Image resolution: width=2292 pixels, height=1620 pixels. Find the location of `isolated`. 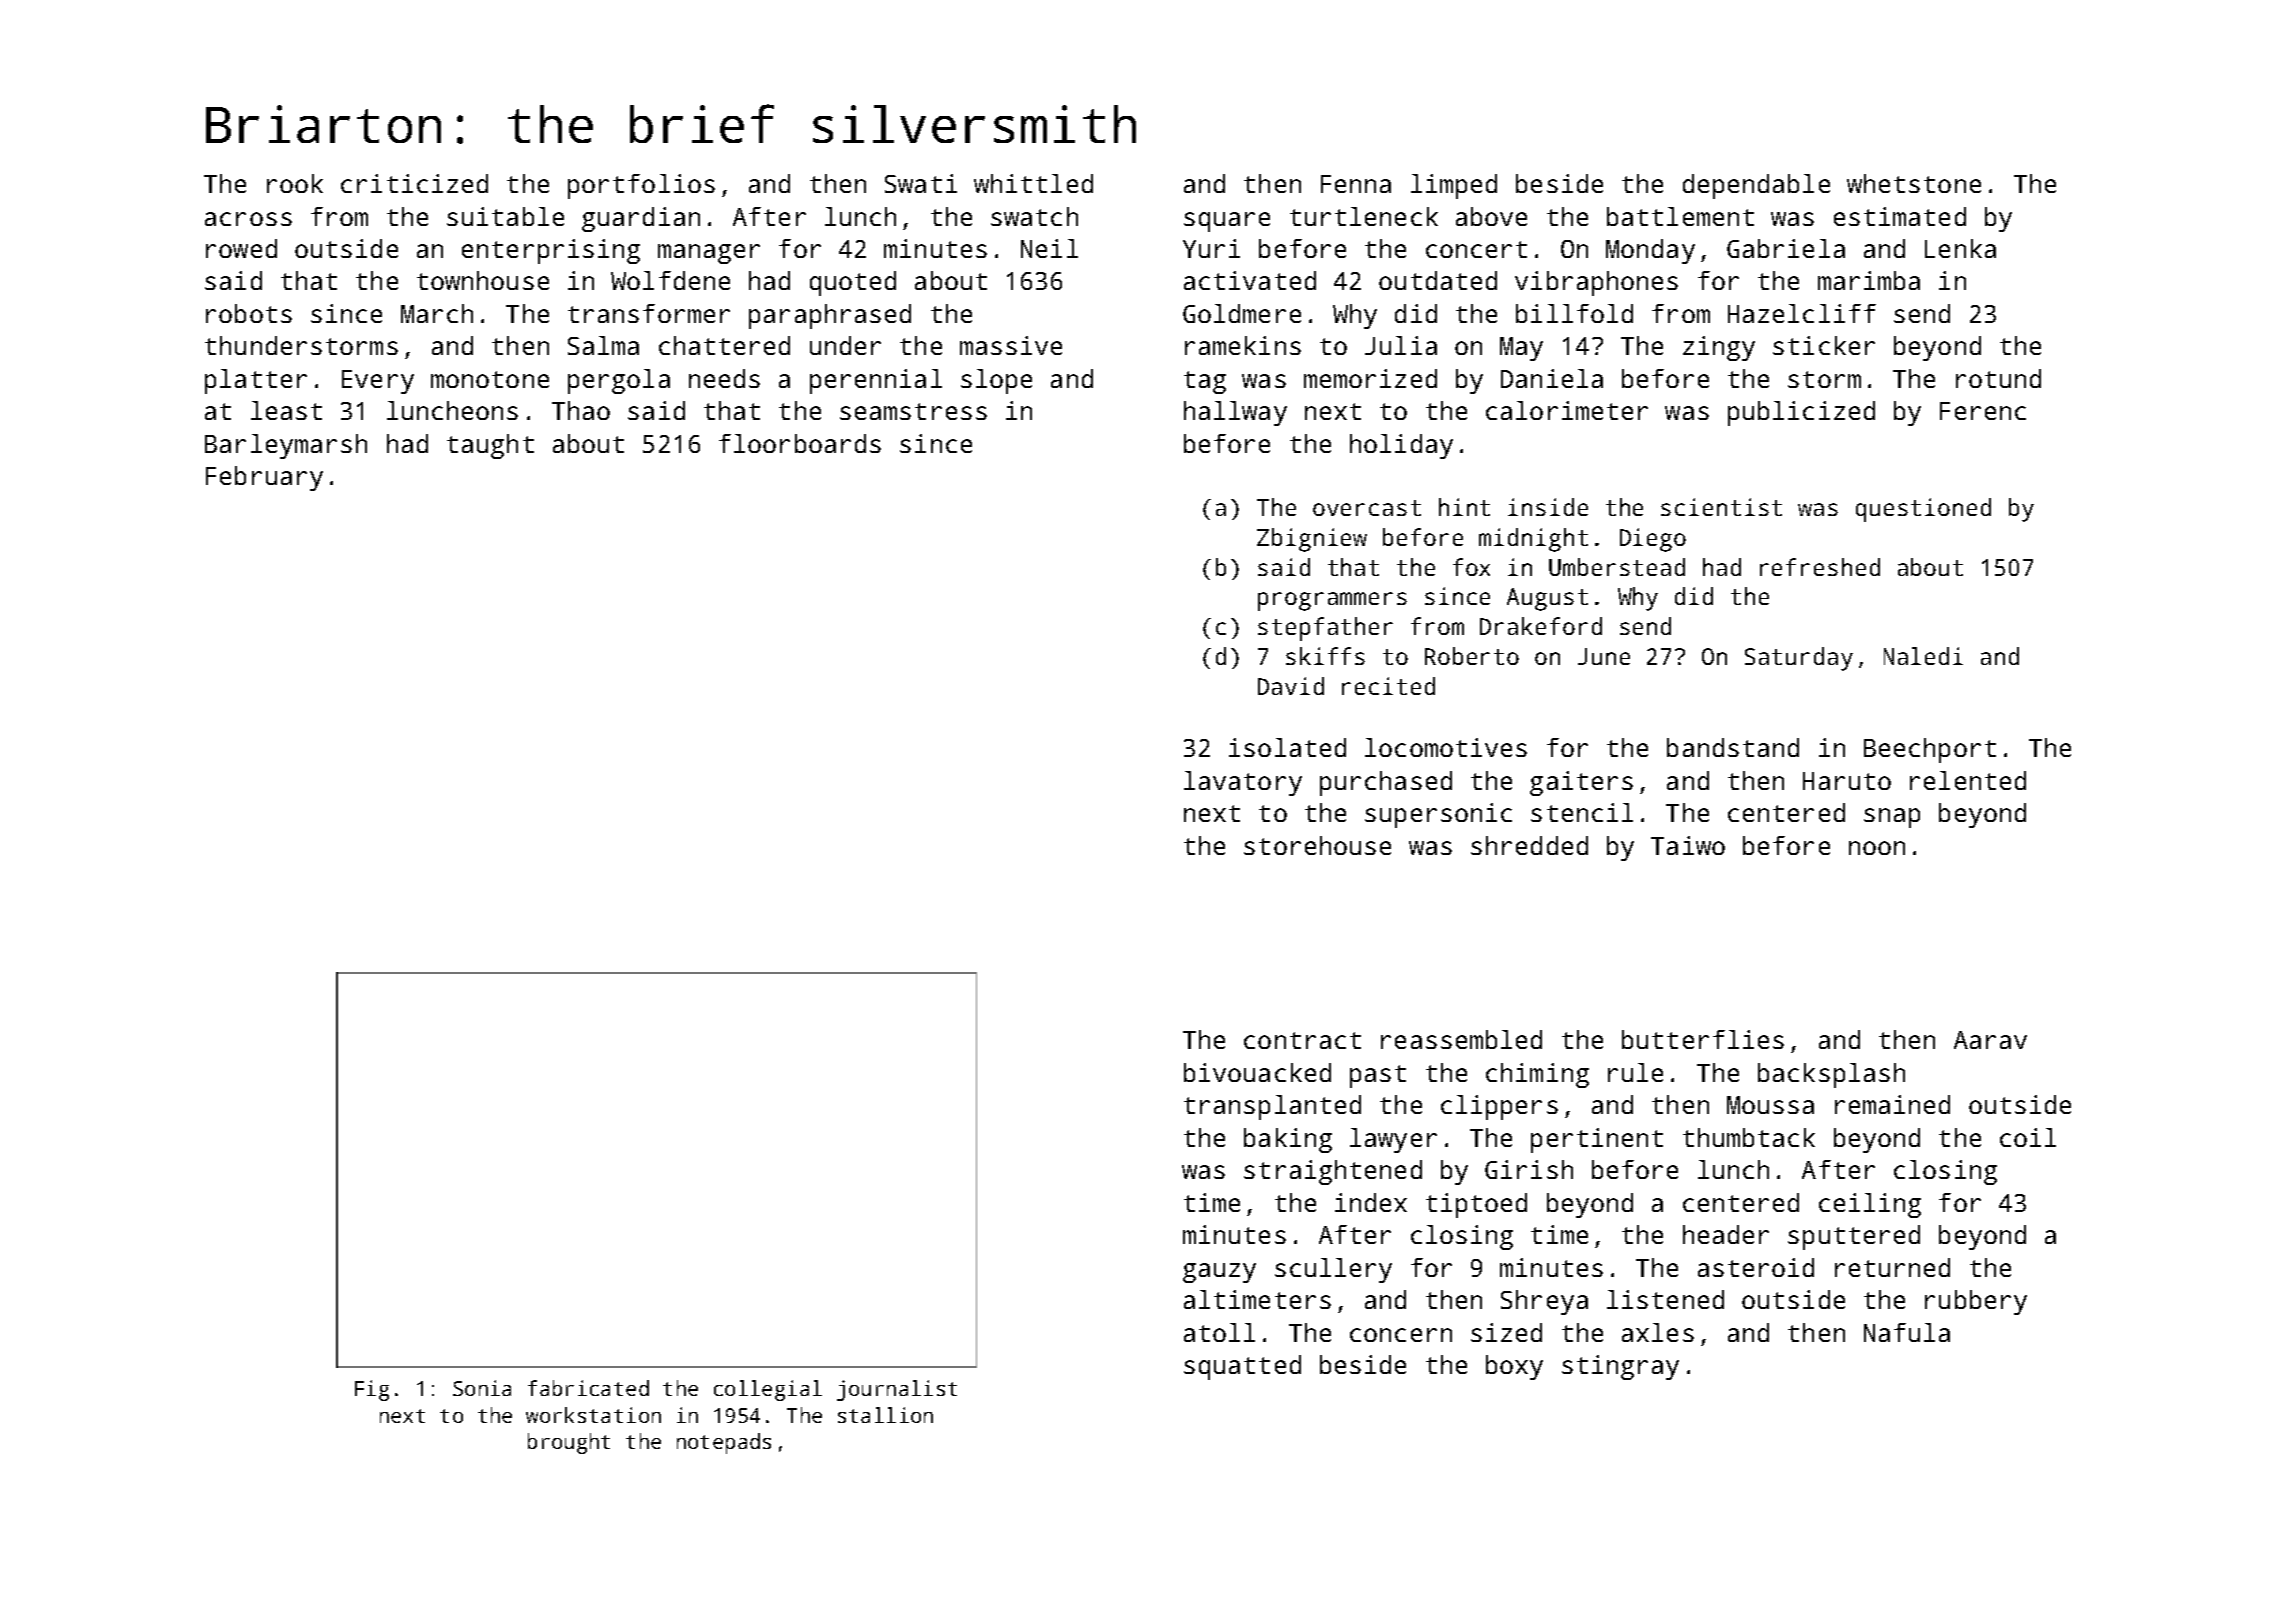

isolated is located at coordinates (1287, 747).
